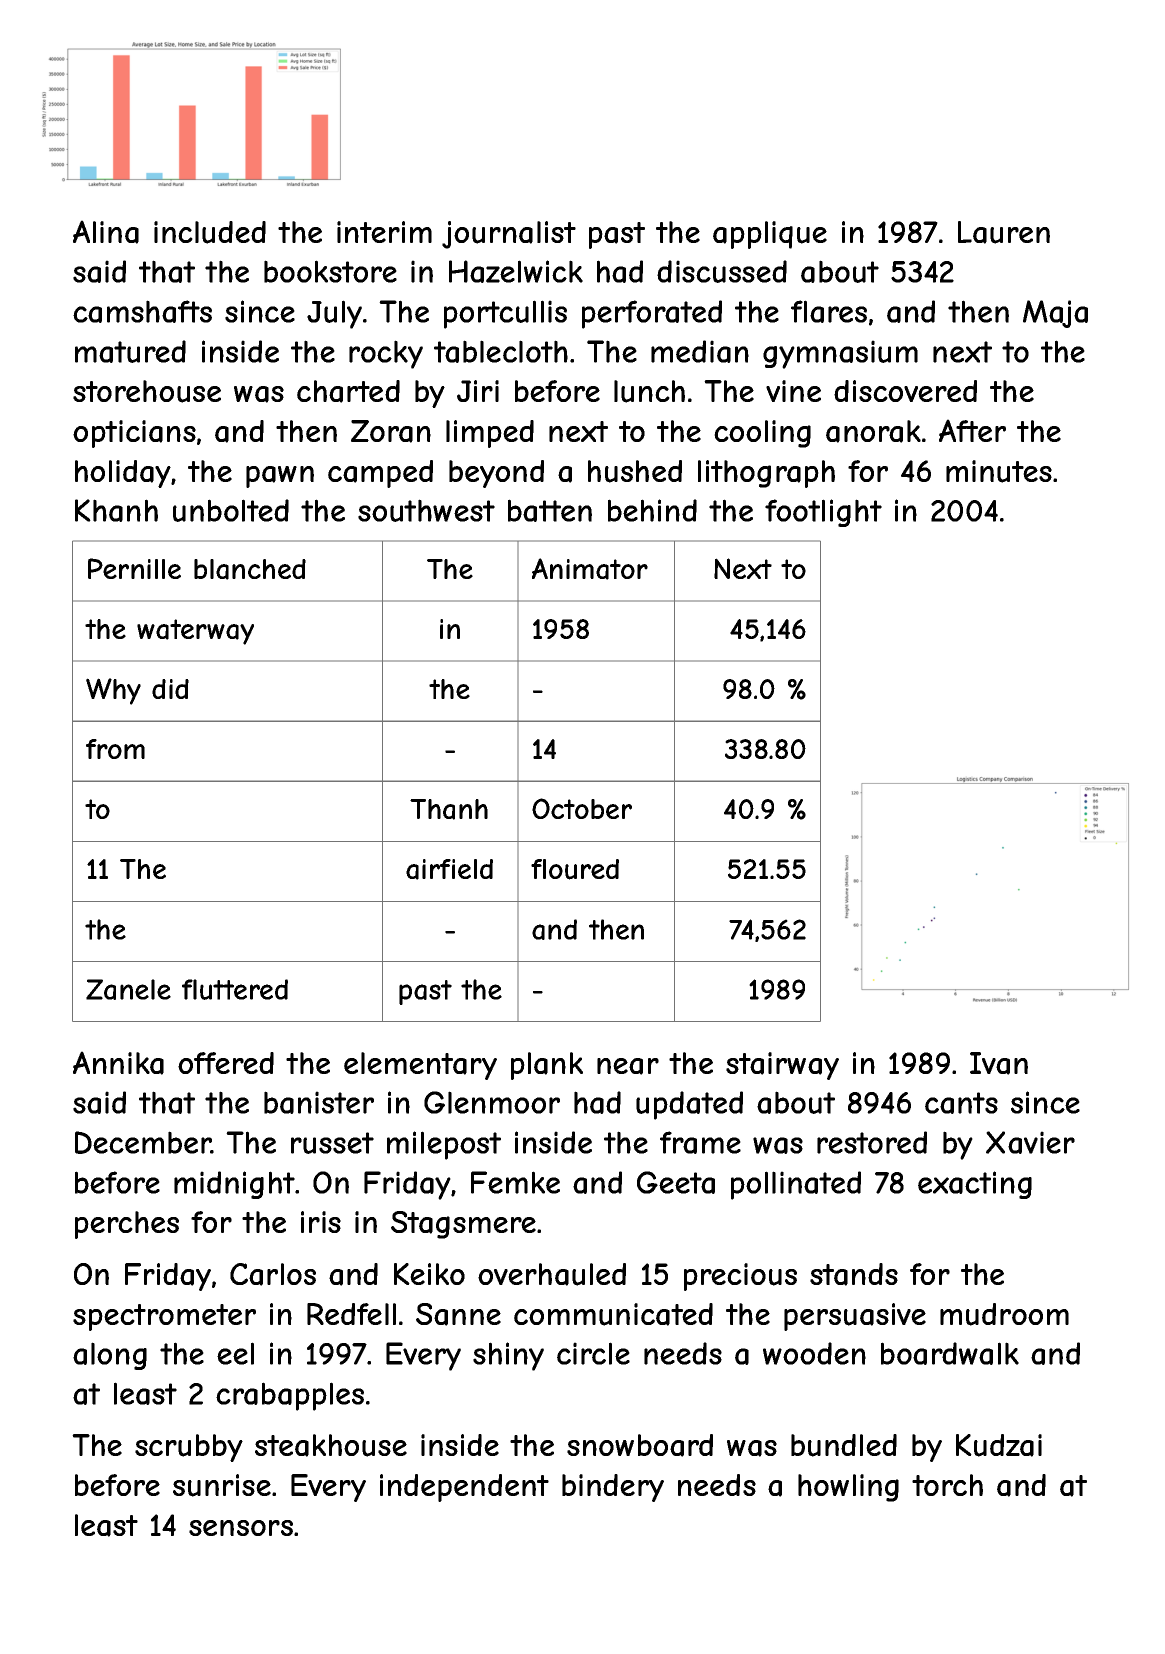 The height and width of the document is (1654, 1165). What do you see at coordinates (947, 1485) in the document?
I see `torch` at bounding box center [947, 1485].
